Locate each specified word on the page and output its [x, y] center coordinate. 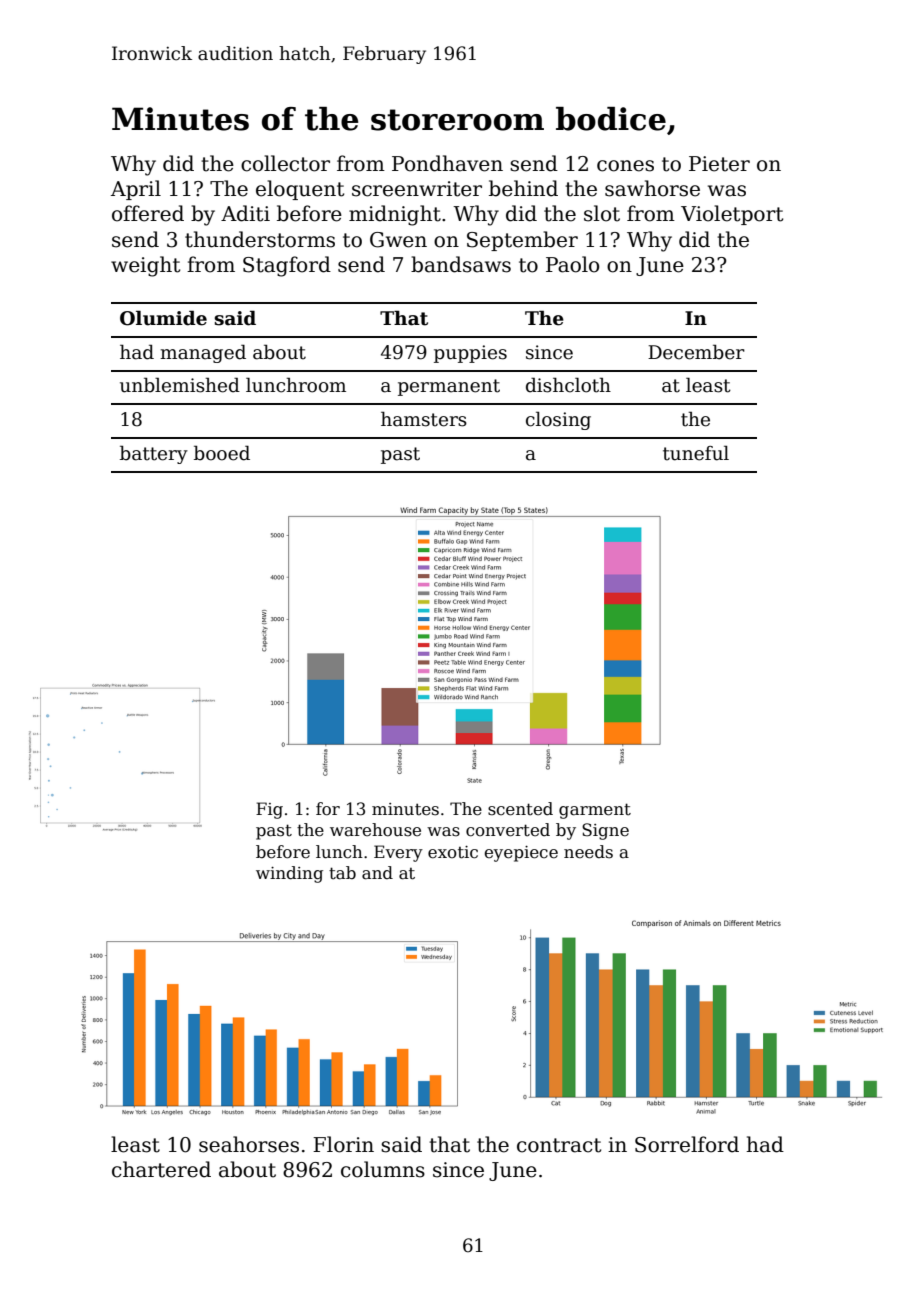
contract [559, 1145]
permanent [449, 387]
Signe [605, 831]
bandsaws [461, 264]
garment [595, 811]
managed [203, 353]
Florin [343, 1144]
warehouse [375, 830]
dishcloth [568, 385]
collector [285, 163]
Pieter [719, 164]
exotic [453, 852]
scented [520, 809]
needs [588, 852]
